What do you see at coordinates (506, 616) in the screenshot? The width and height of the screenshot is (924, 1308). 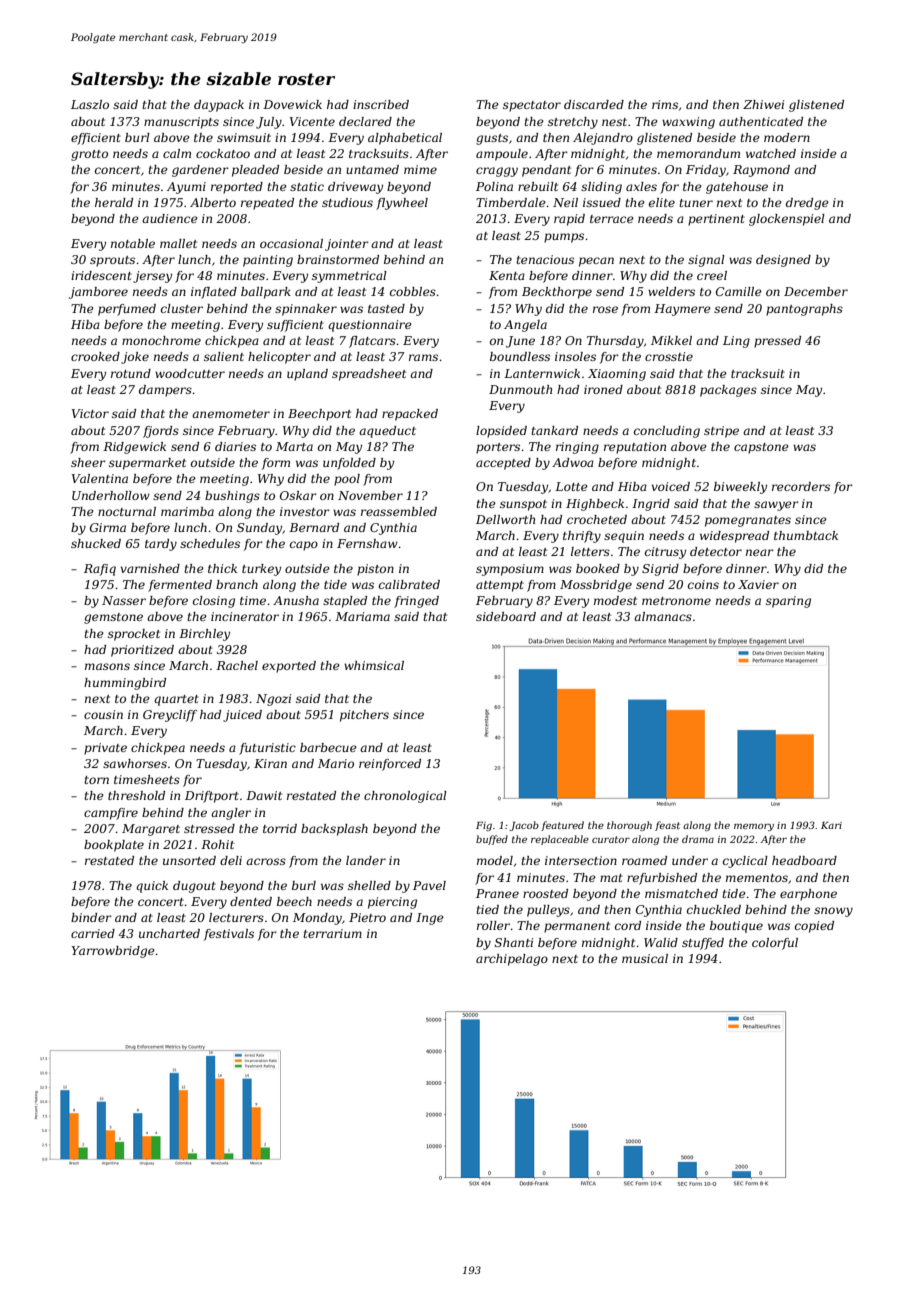 I see `sideboard` at bounding box center [506, 616].
